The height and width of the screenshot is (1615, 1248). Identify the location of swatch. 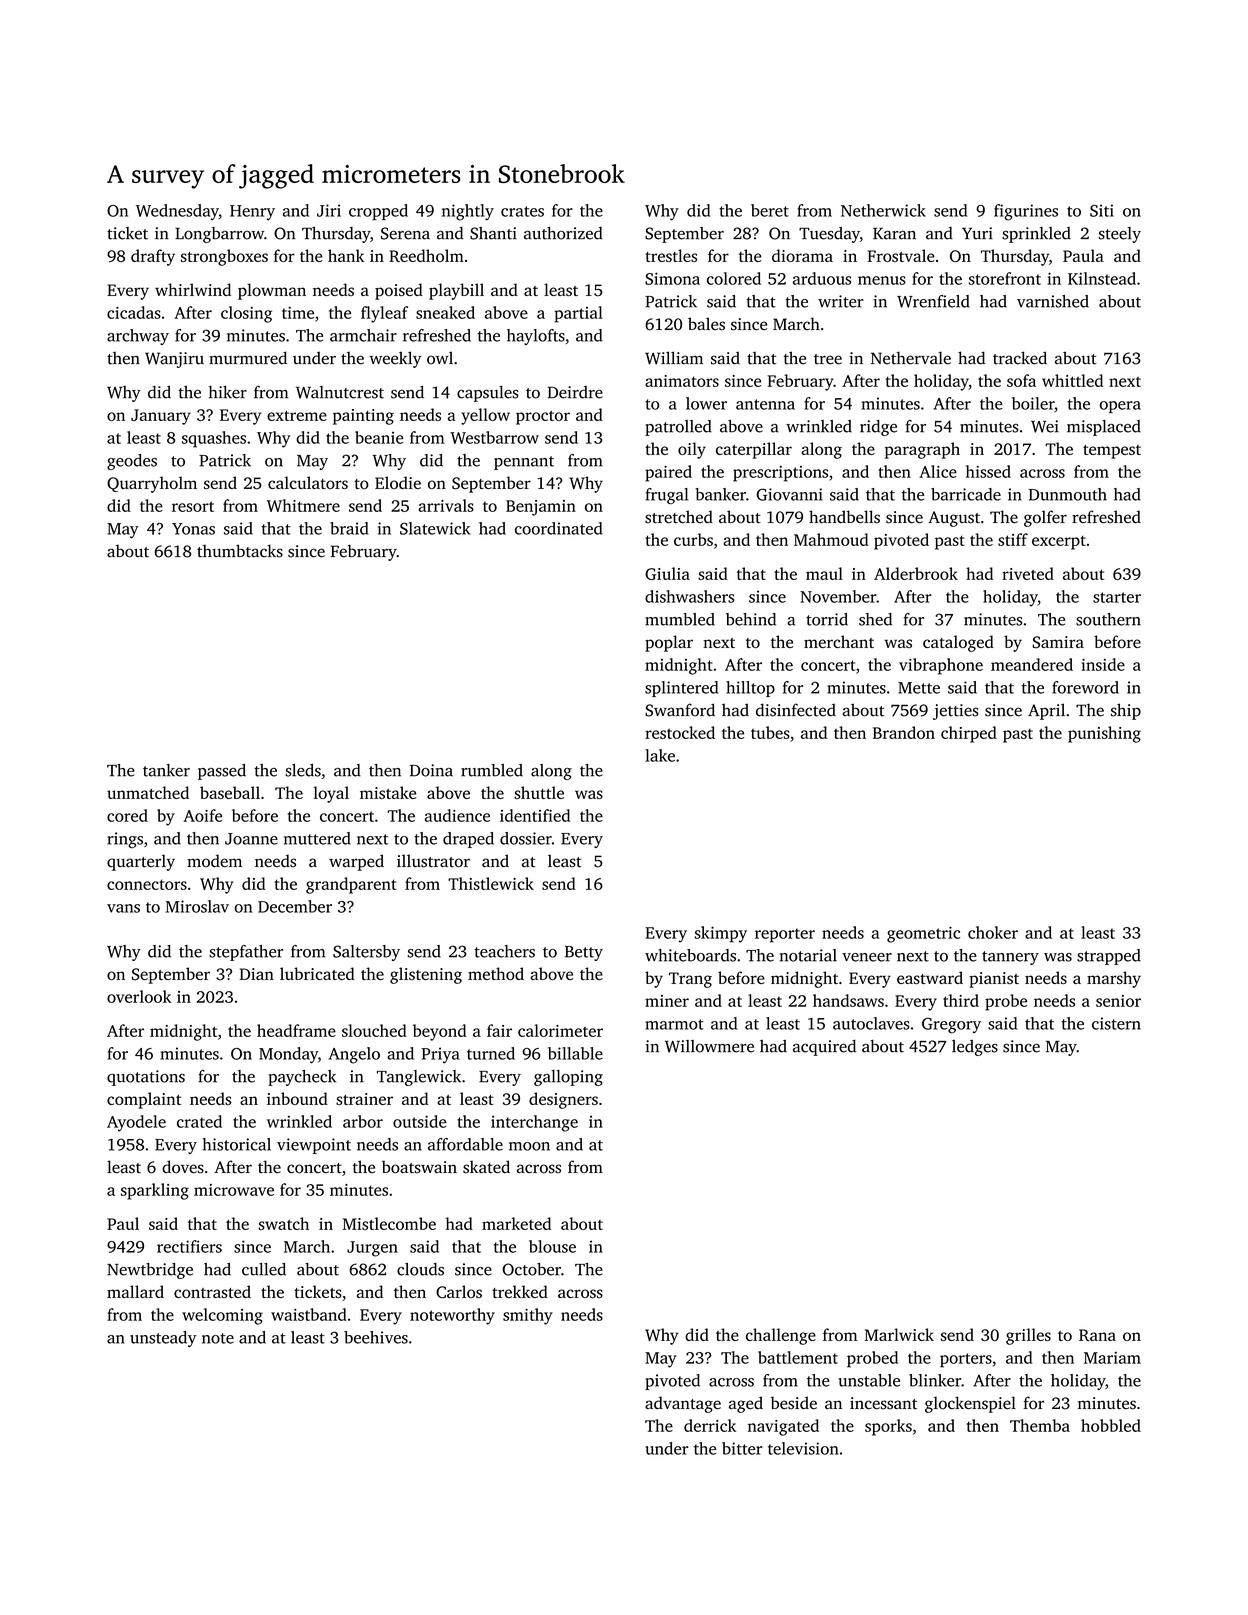
(283, 1223).
